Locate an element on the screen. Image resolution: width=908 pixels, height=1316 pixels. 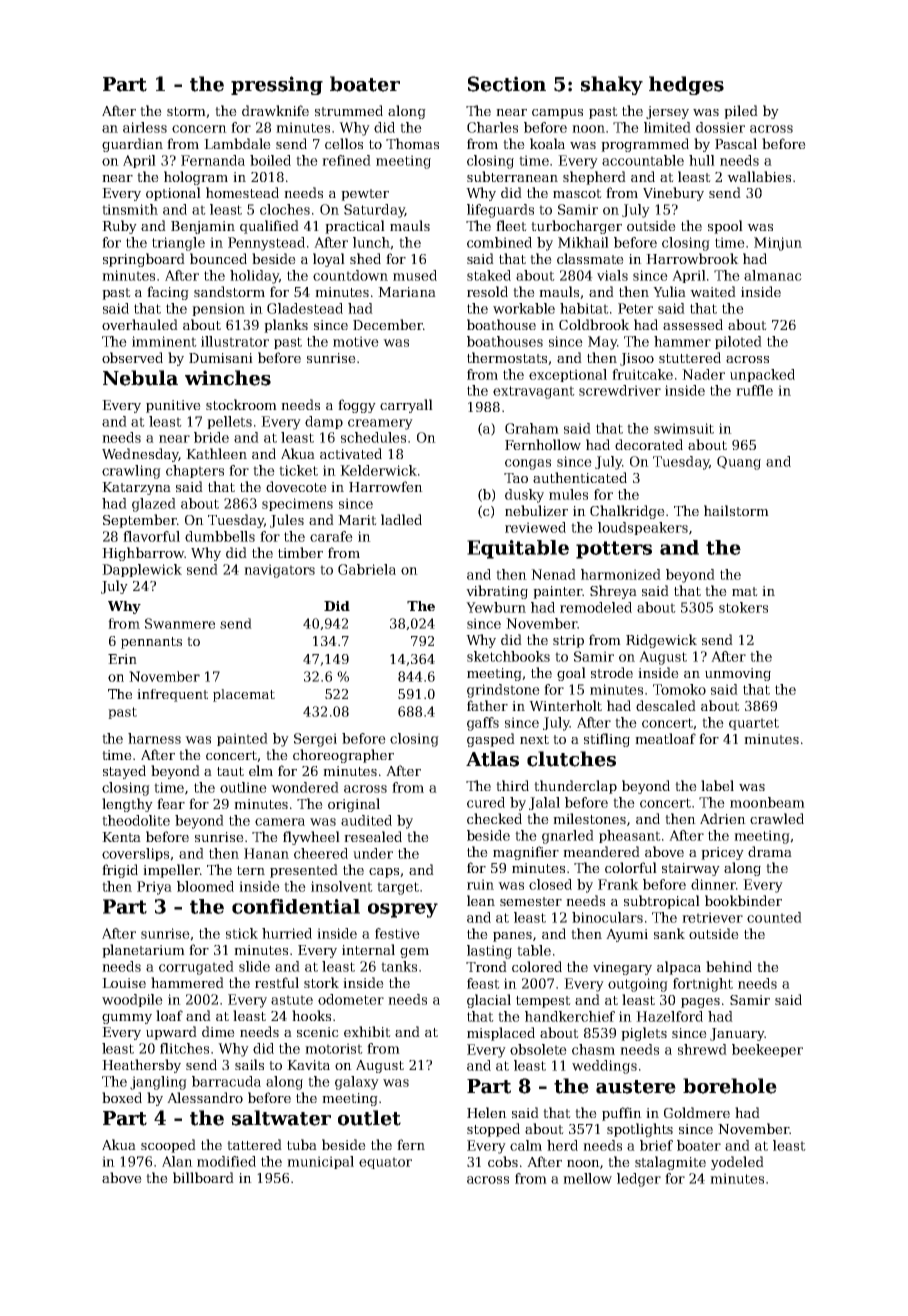
calm is located at coordinates (526, 1145).
